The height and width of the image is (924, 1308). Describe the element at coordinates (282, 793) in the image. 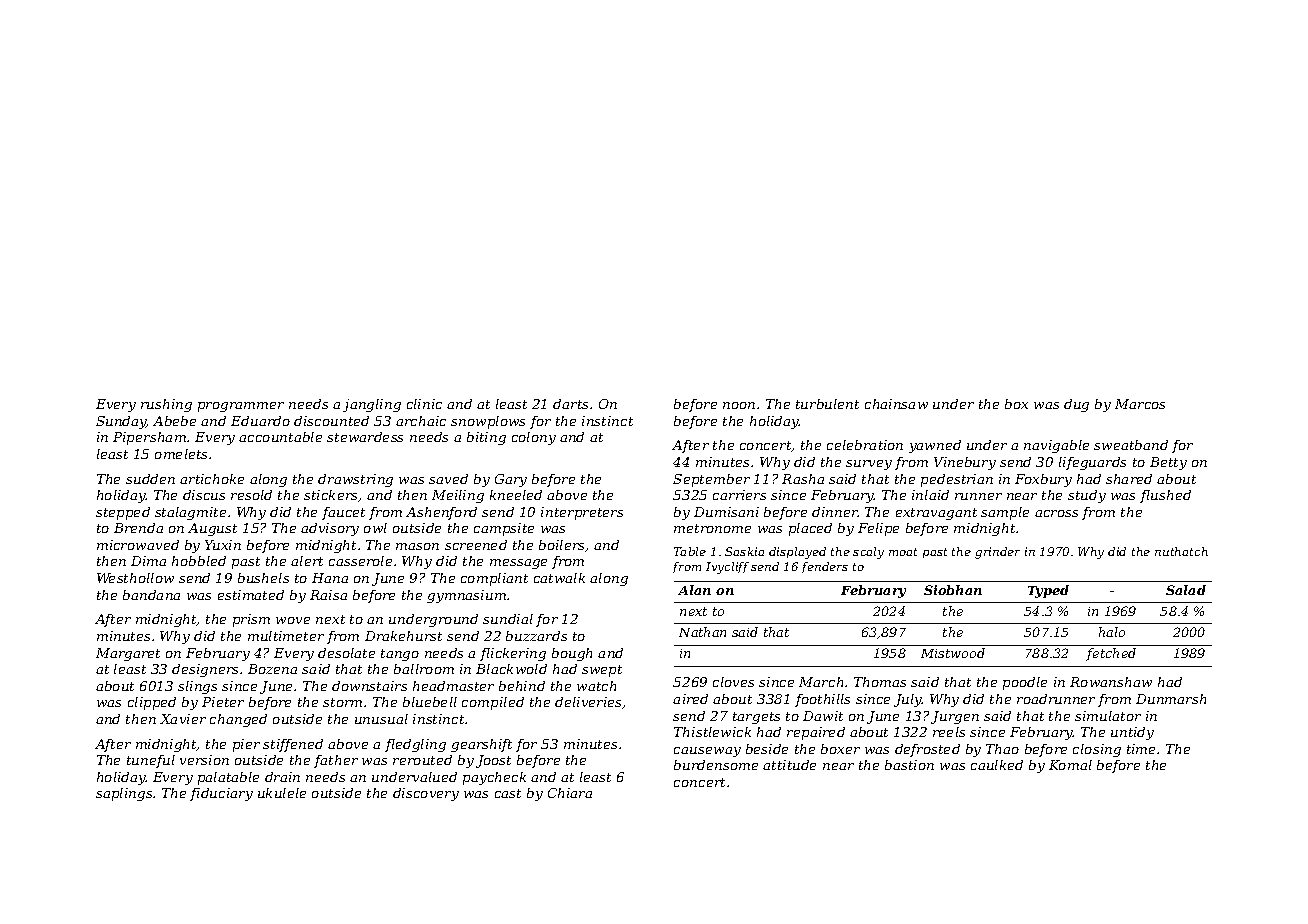

I see `ukulele` at that location.
